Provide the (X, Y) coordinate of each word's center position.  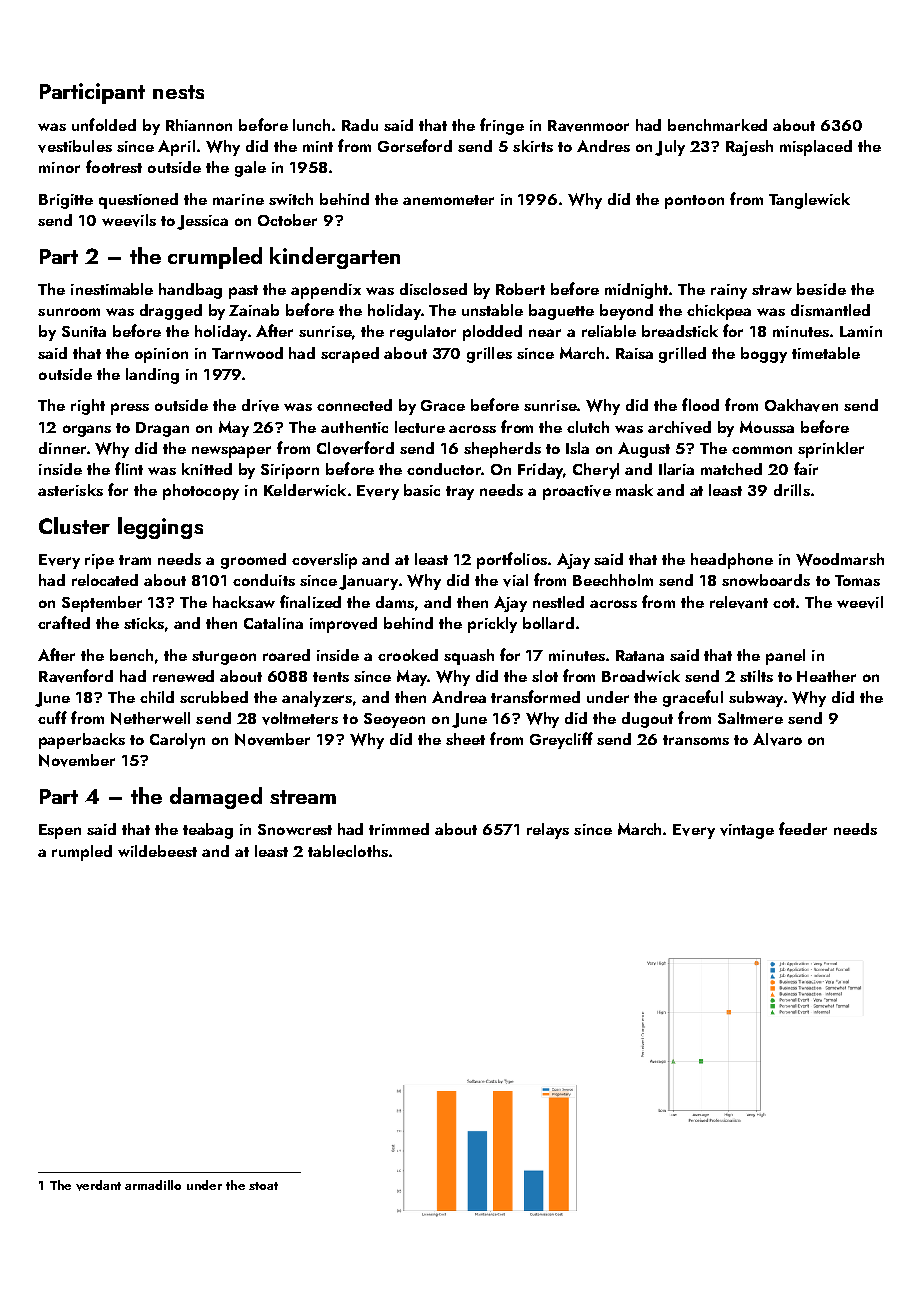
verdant (98, 1185)
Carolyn (177, 741)
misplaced (816, 148)
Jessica (202, 222)
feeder (803, 828)
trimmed (399, 829)
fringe (502, 126)
